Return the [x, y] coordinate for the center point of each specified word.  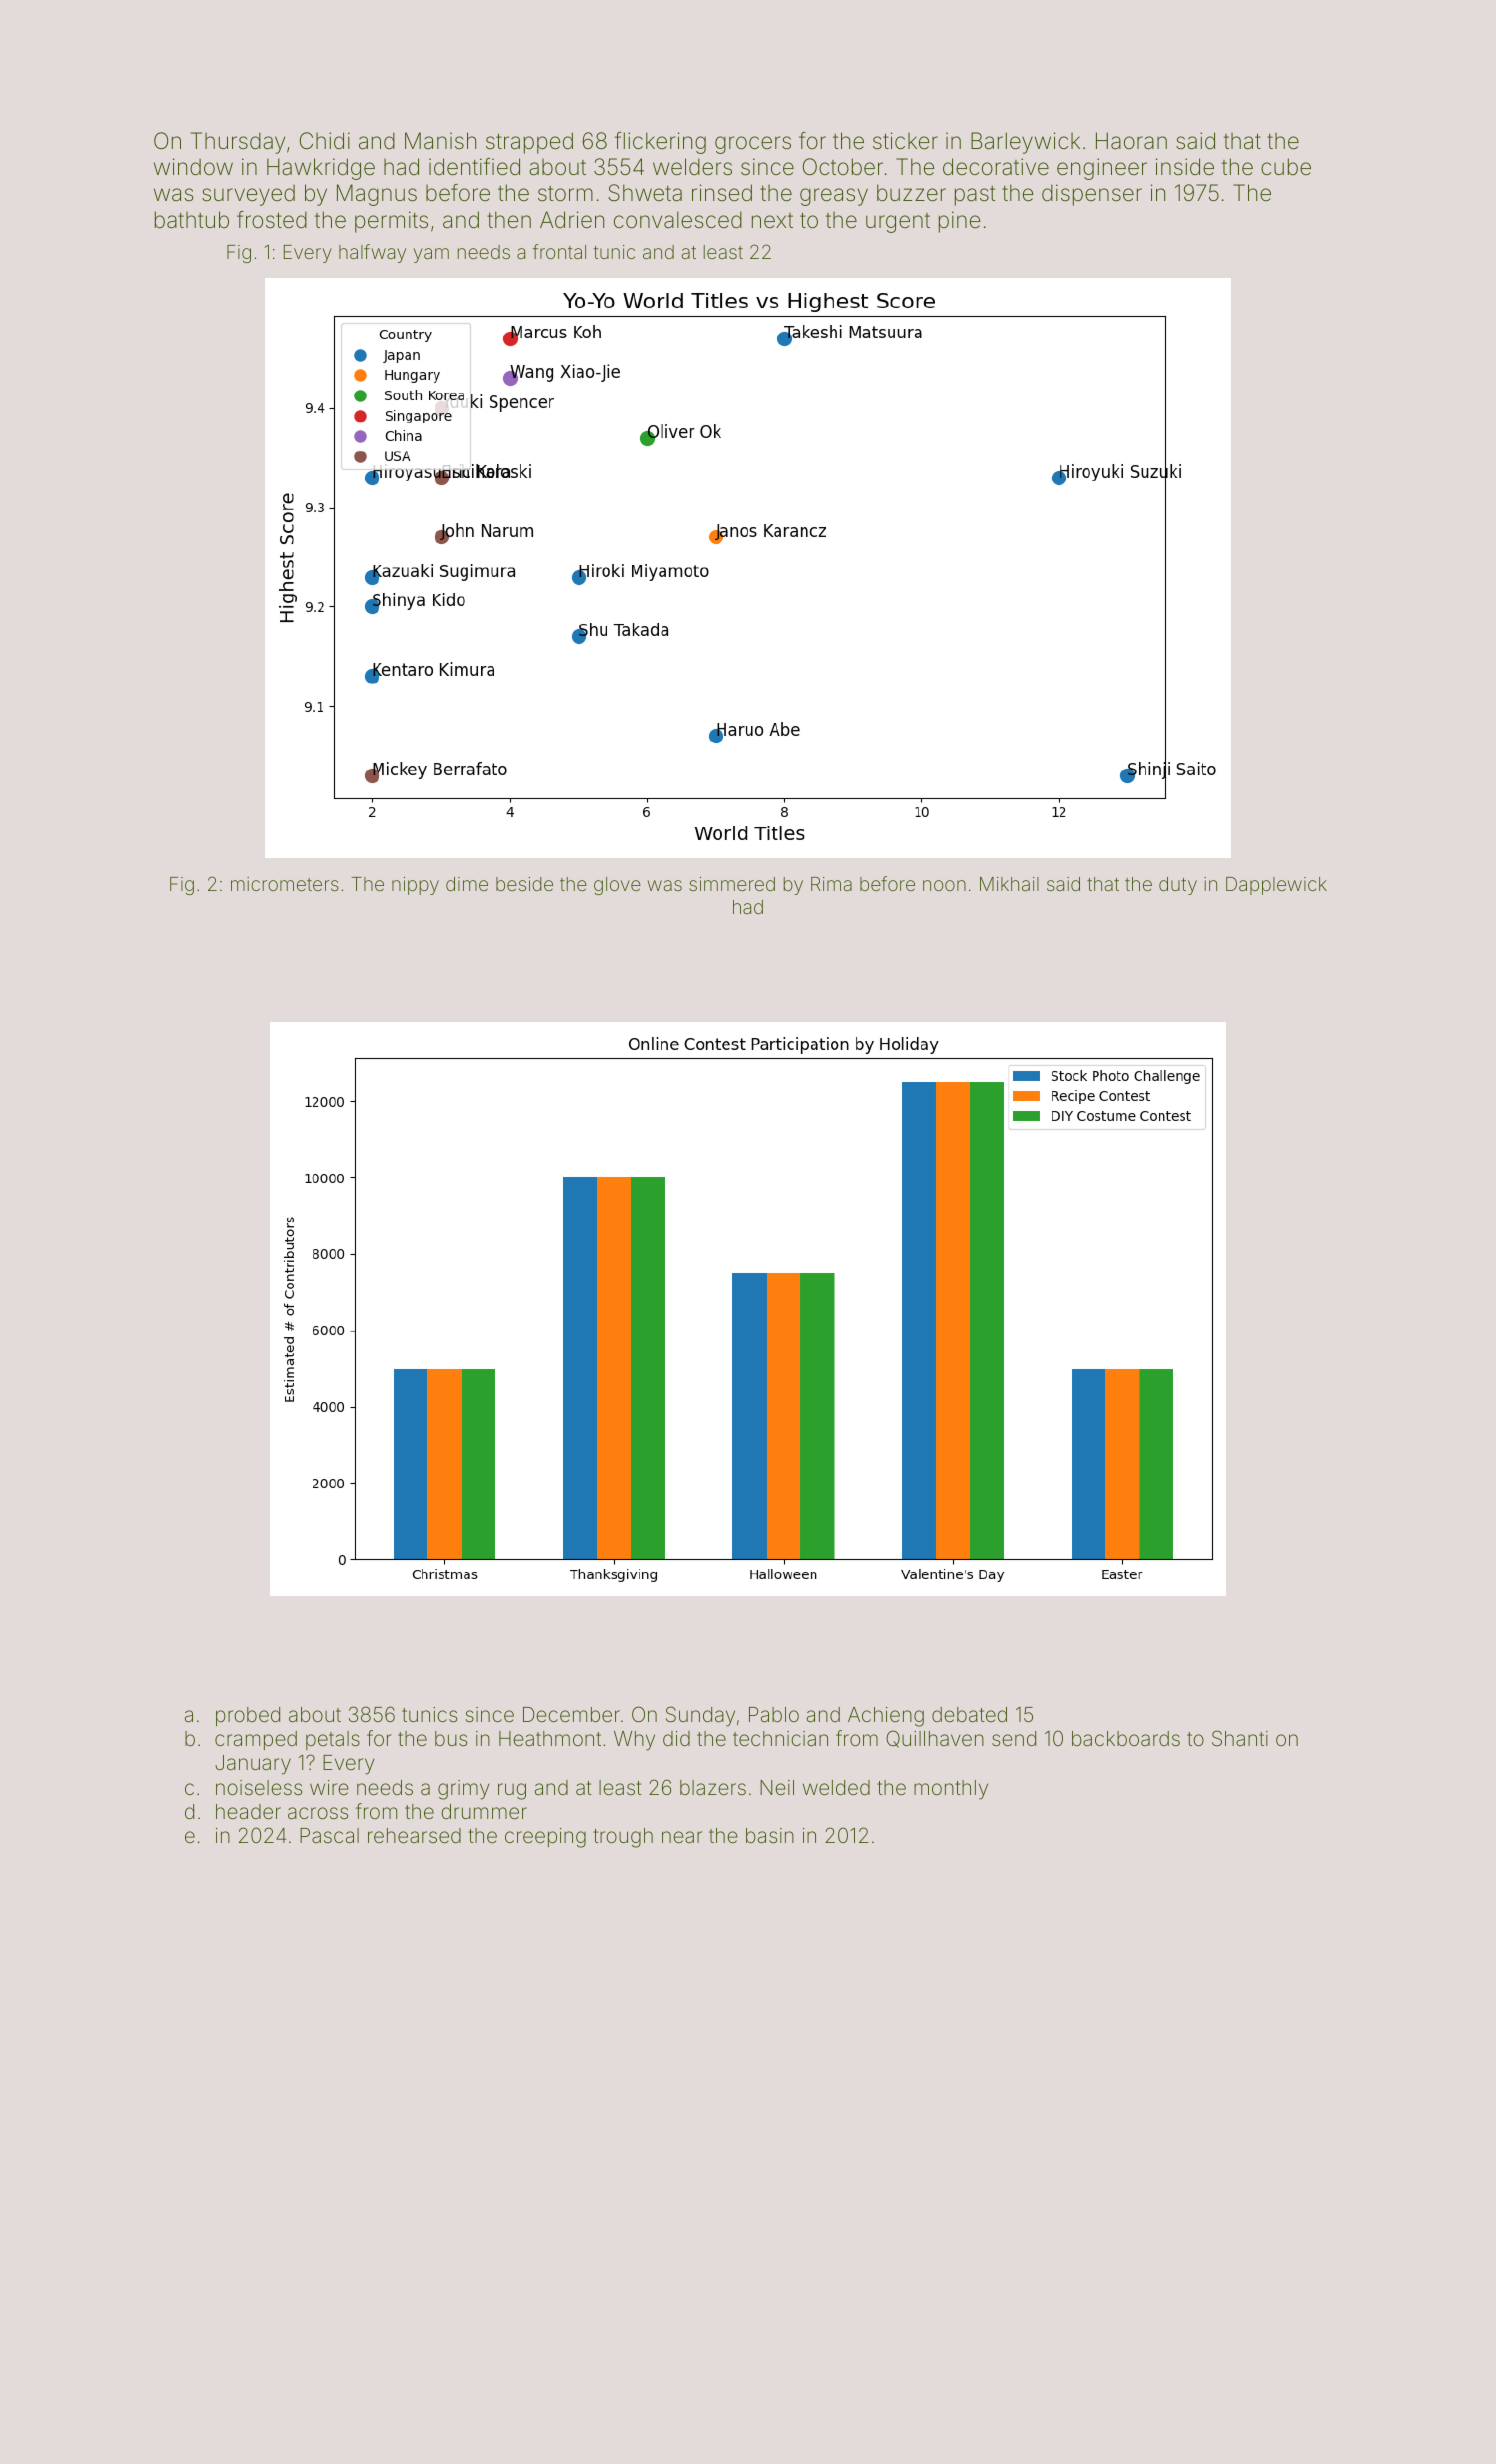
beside [524, 884]
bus [451, 1738]
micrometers [285, 884]
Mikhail [1009, 884]
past [975, 196]
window [193, 167]
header [248, 1811]
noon [944, 885]
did [676, 1738]
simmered [732, 884]
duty [1178, 886]
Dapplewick [1276, 886]
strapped [529, 143]
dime [467, 884]
